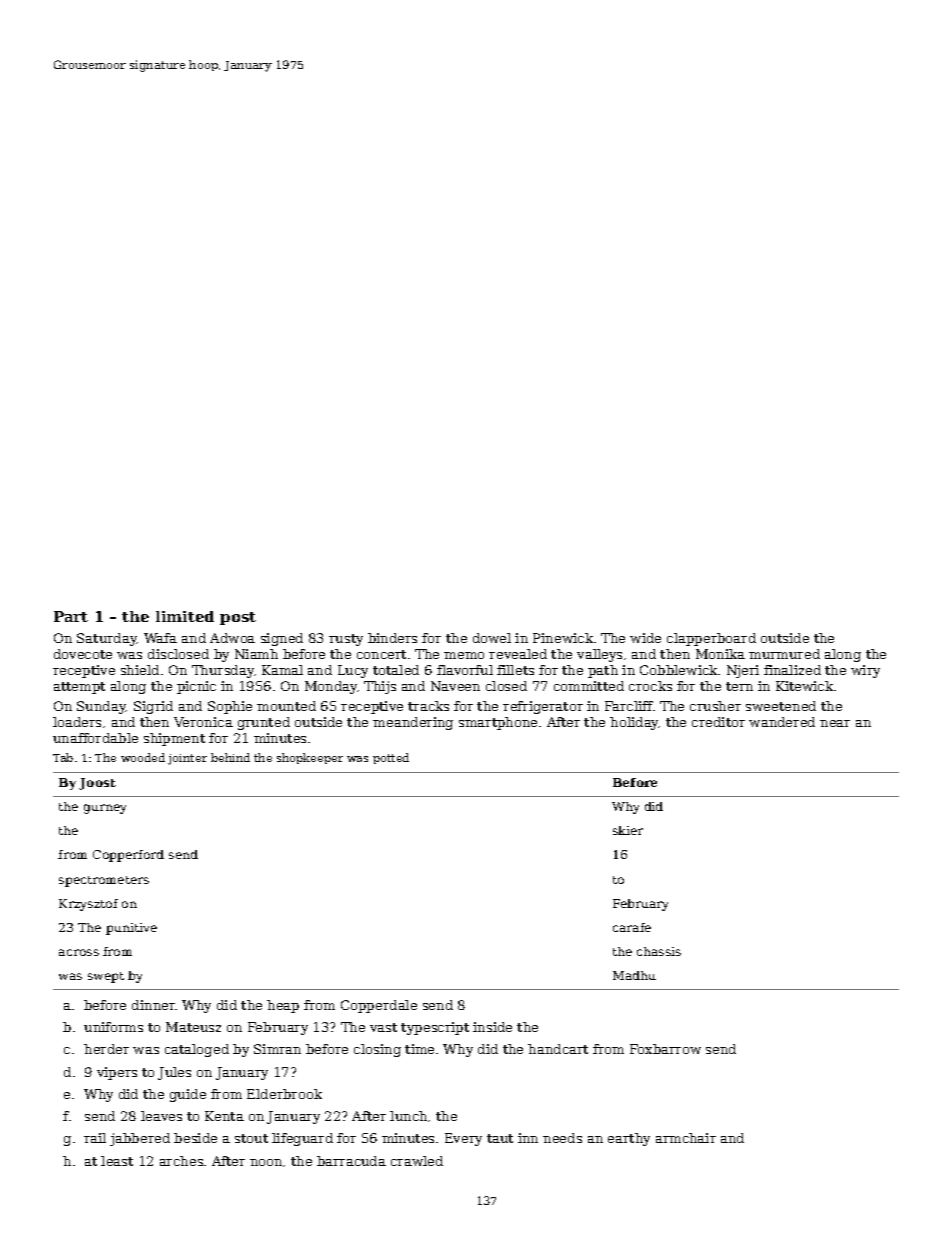 The image size is (952, 1233). Describe the element at coordinates (665, 1049) in the image. I see `Foxbarrow` at that location.
